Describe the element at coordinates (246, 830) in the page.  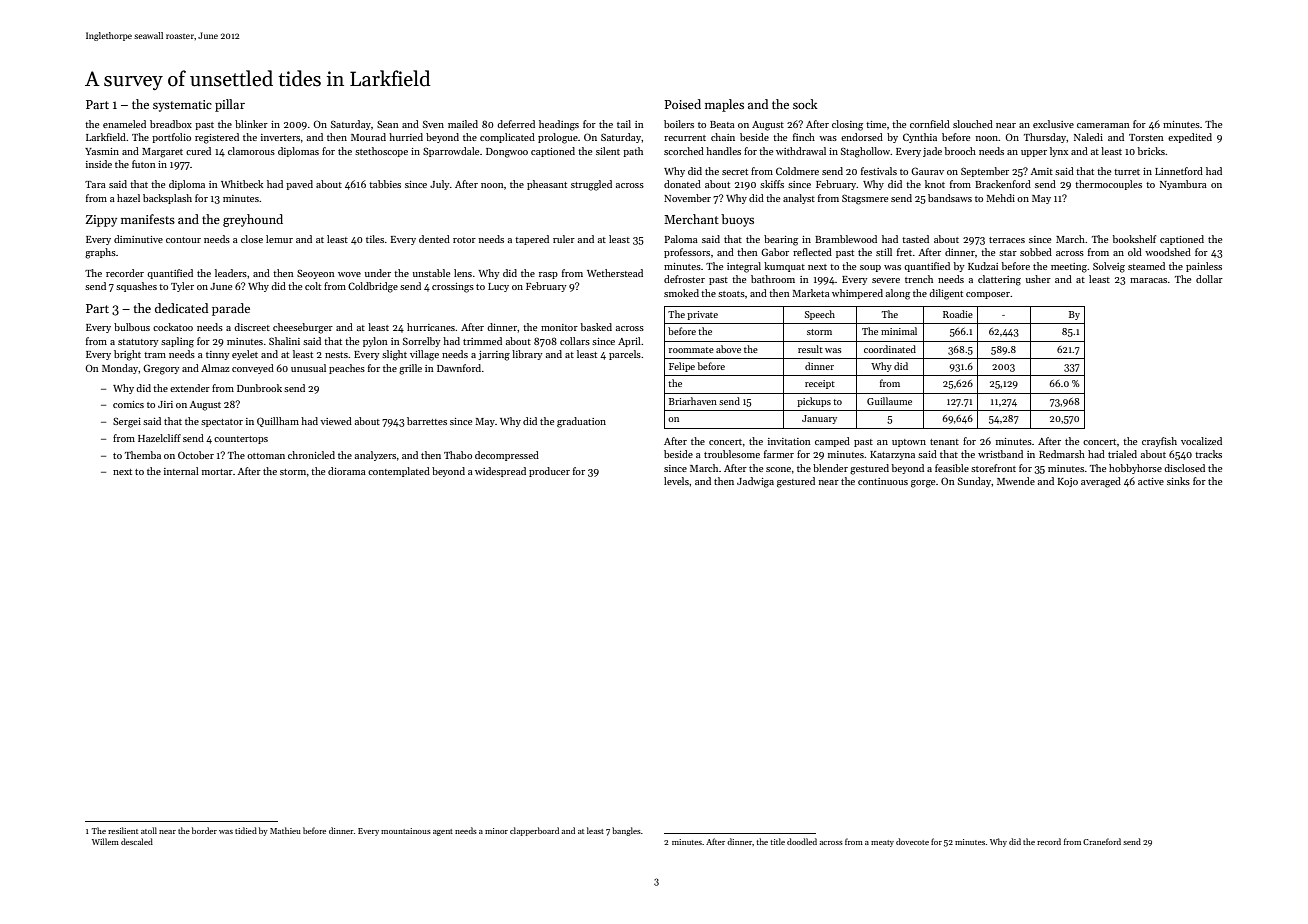
I see `tidied` at that location.
